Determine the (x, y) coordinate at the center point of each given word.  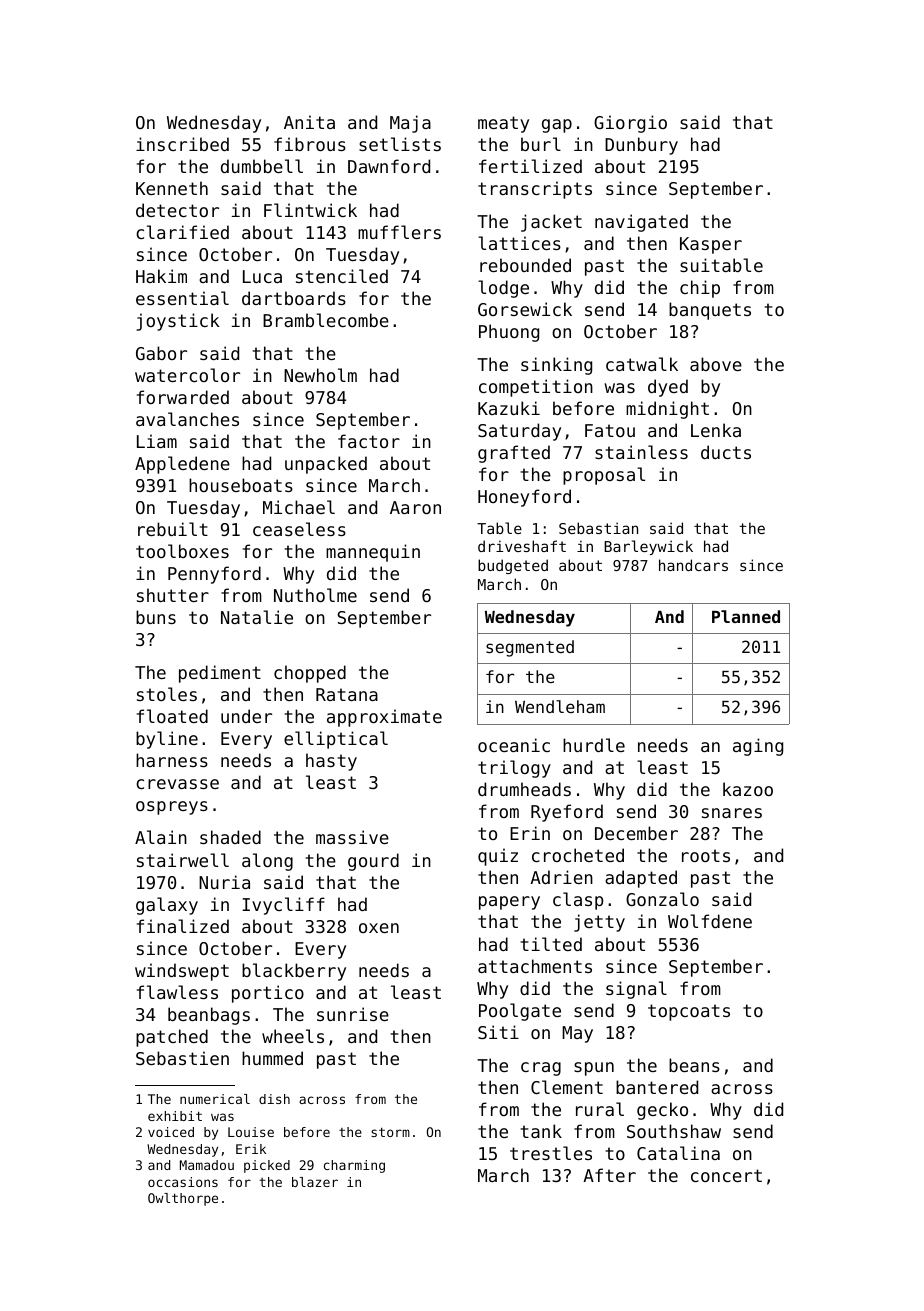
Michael (299, 507)
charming (354, 1166)
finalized (183, 926)
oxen (379, 928)
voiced (171, 1132)
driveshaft (522, 546)
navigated (641, 223)
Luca (262, 276)
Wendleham (560, 706)
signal (636, 990)
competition (536, 388)
